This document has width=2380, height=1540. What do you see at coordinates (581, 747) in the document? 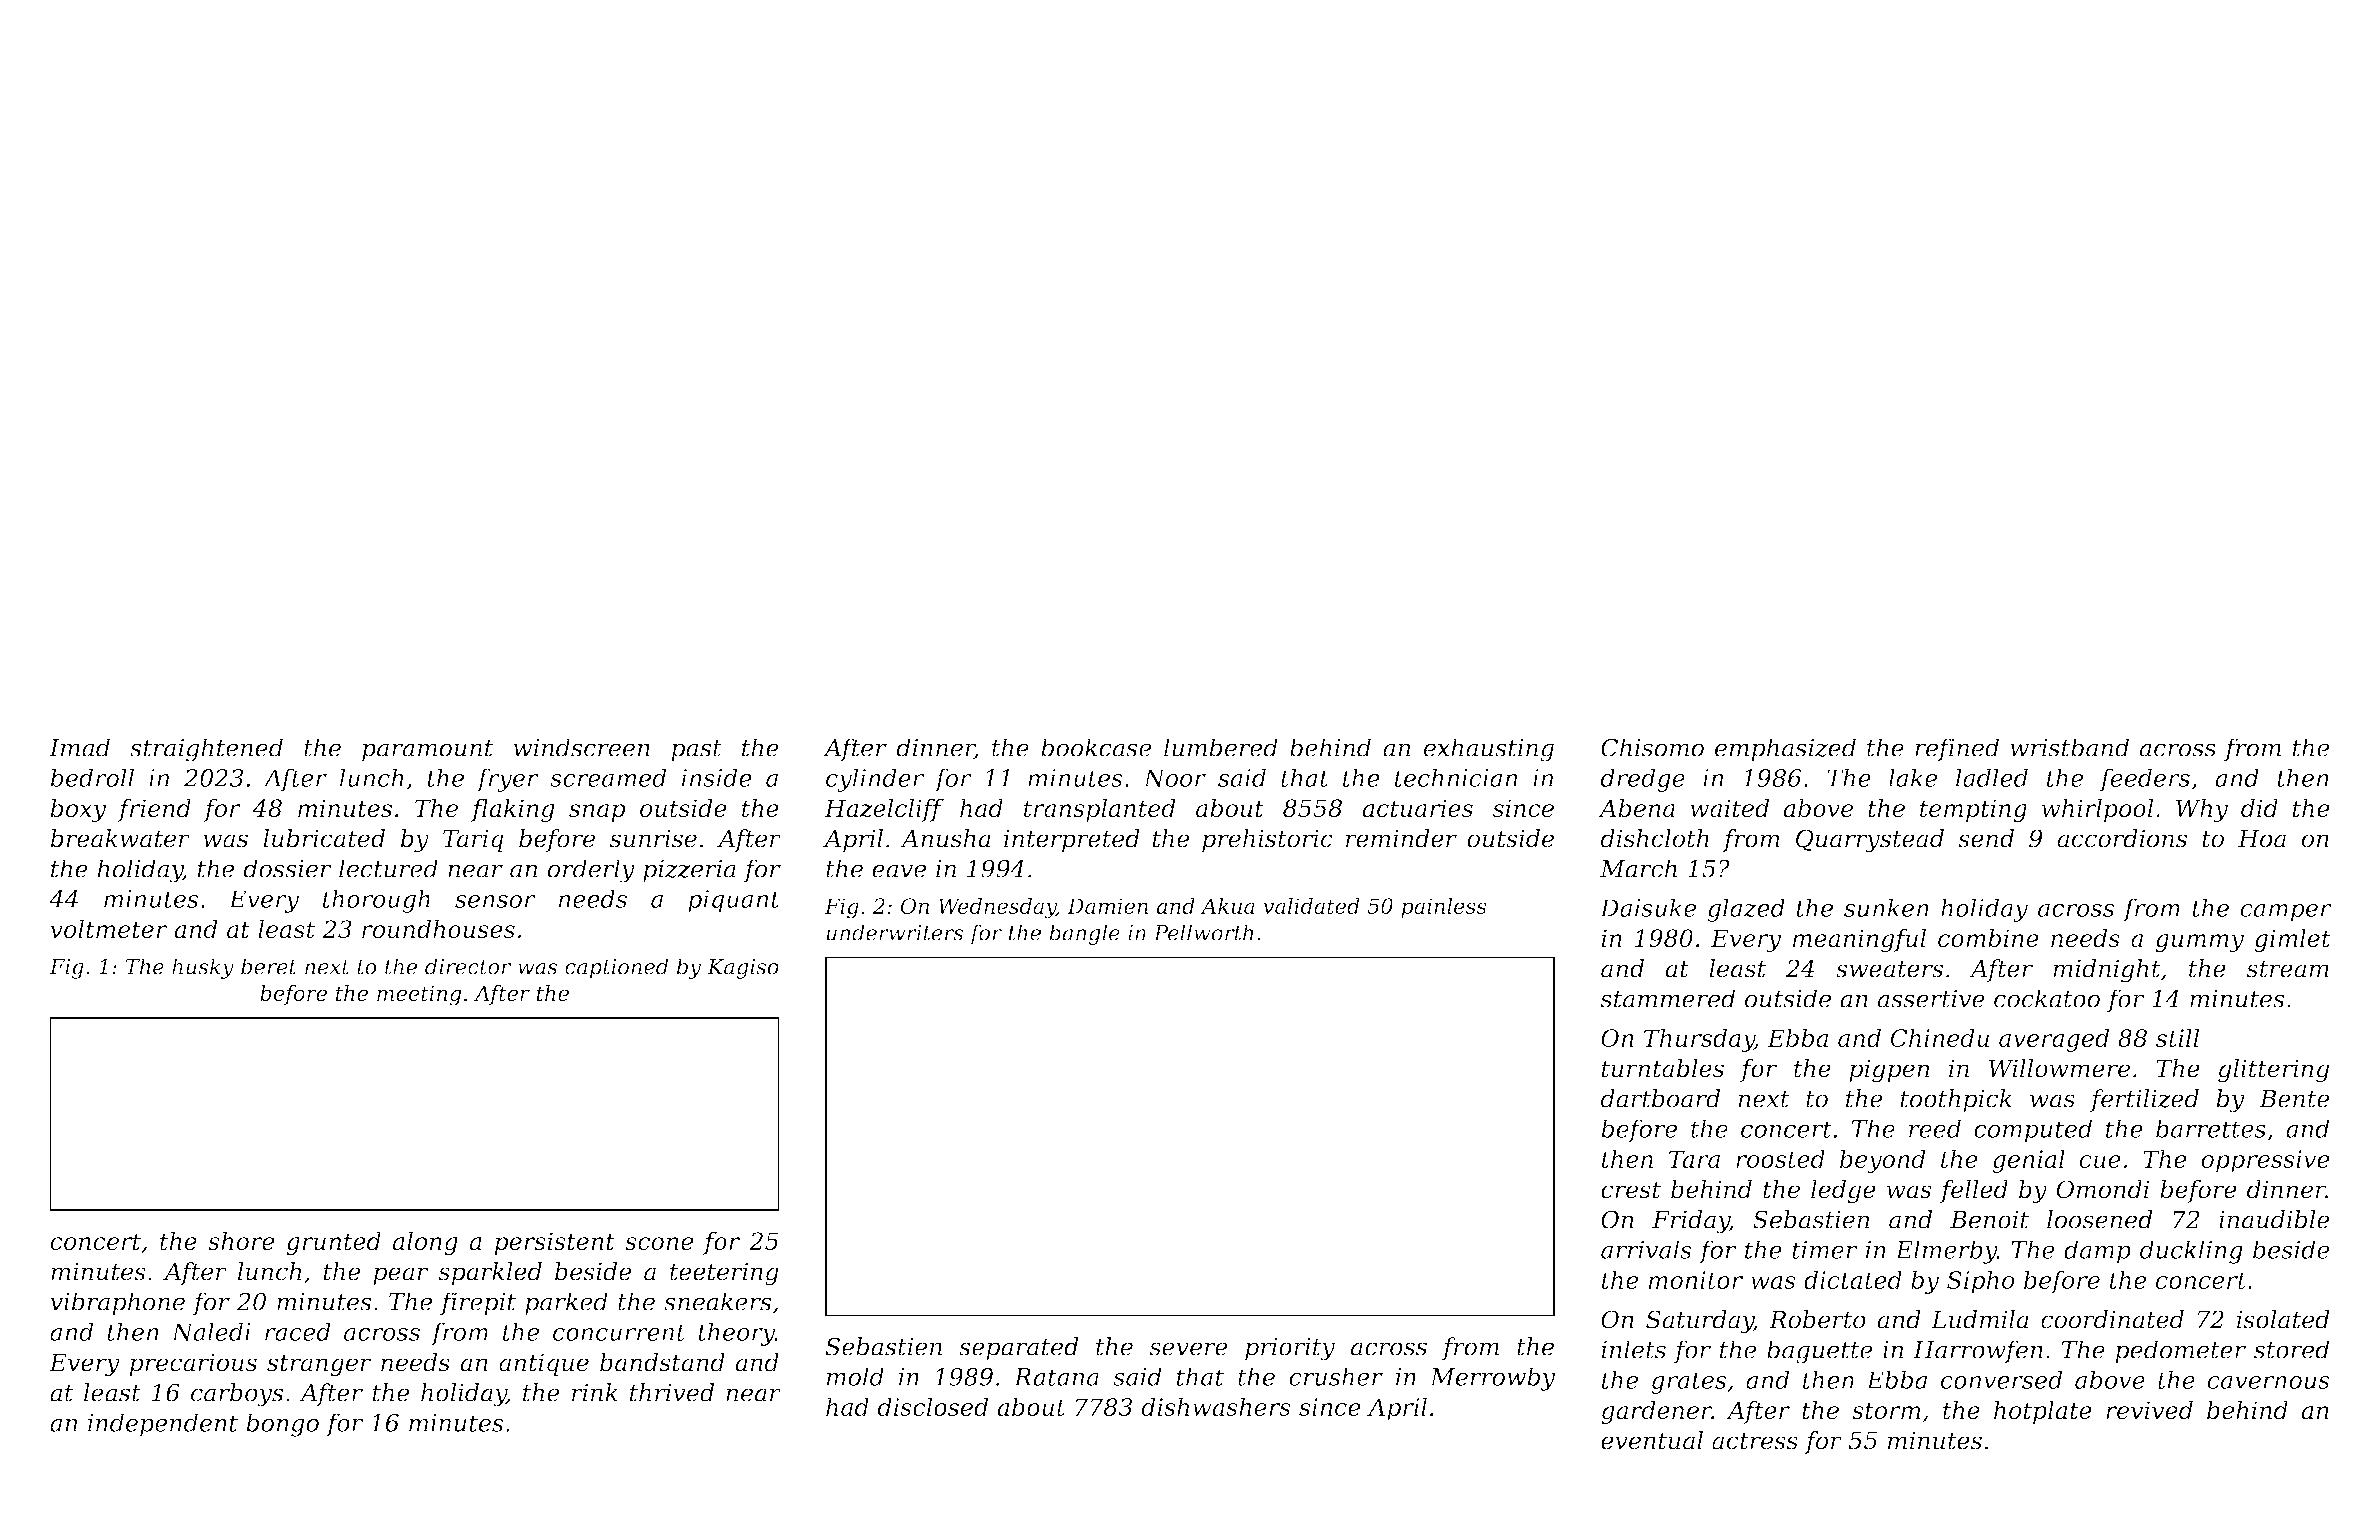
I see `windscreen` at bounding box center [581, 747].
